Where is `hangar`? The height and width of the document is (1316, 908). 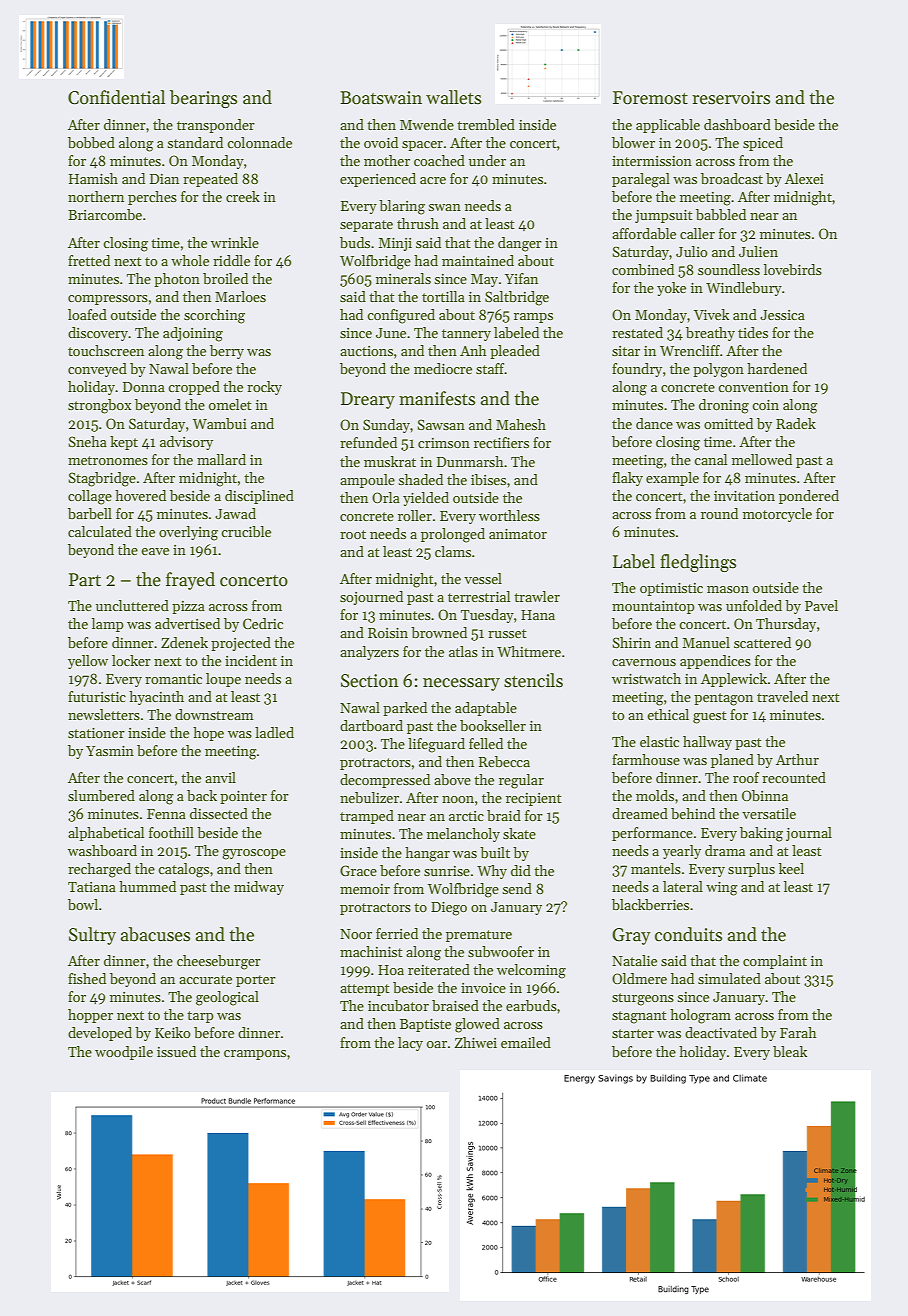 hangar is located at coordinates (427, 854).
